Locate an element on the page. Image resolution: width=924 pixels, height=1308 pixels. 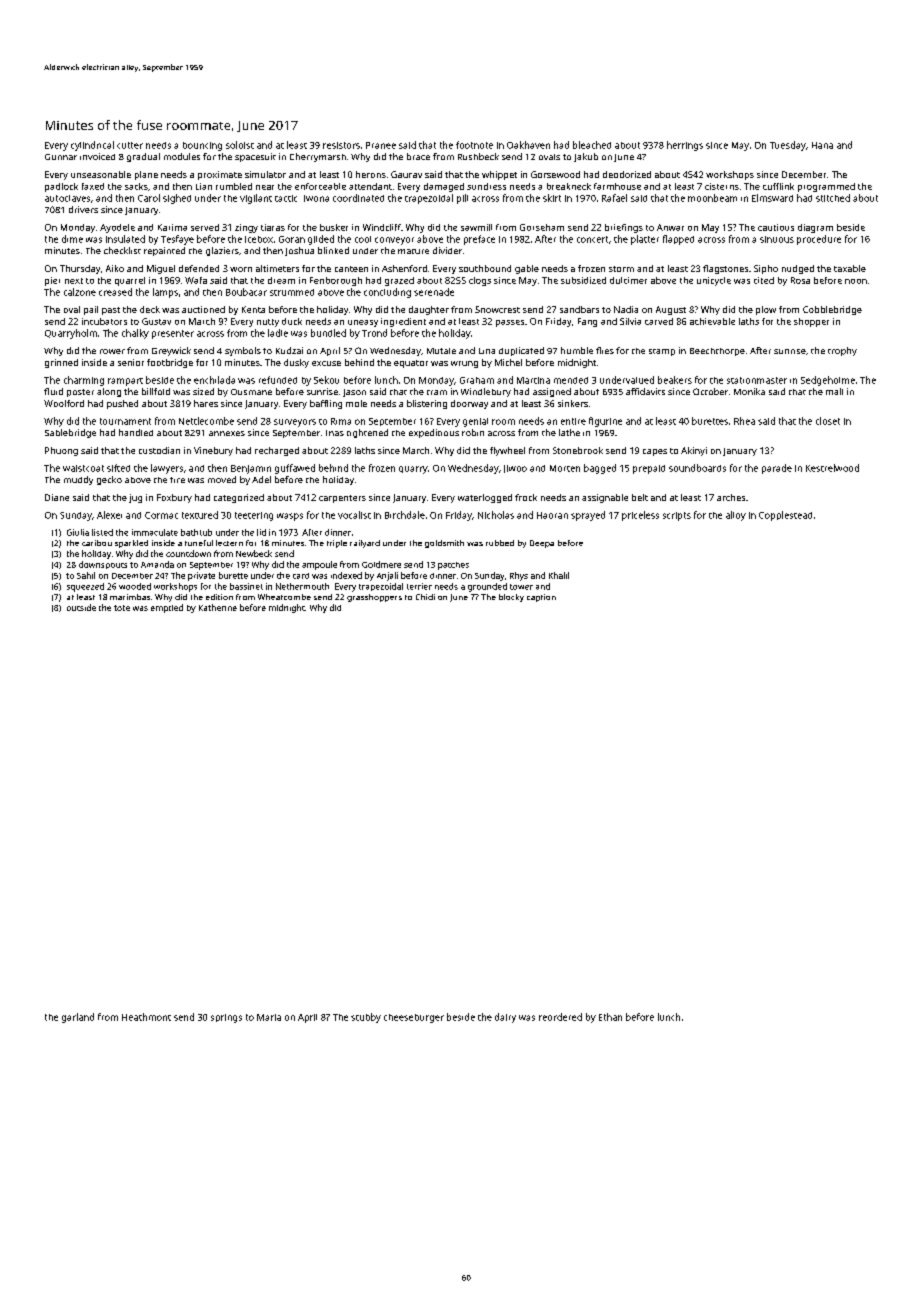
Jiwoo is located at coordinates (515, 469).
